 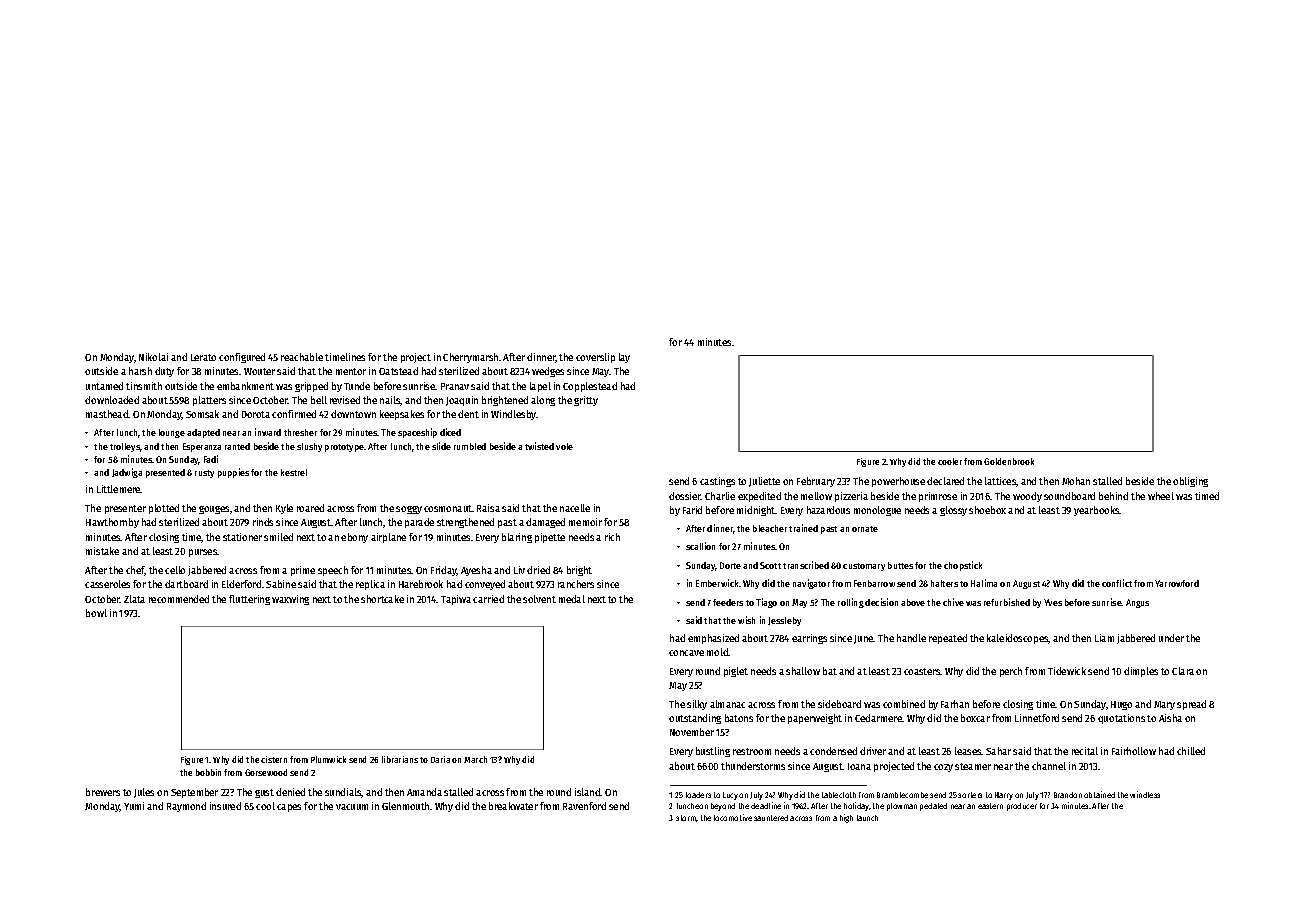 I want to click on cistern, so click(x=274, y=759).
